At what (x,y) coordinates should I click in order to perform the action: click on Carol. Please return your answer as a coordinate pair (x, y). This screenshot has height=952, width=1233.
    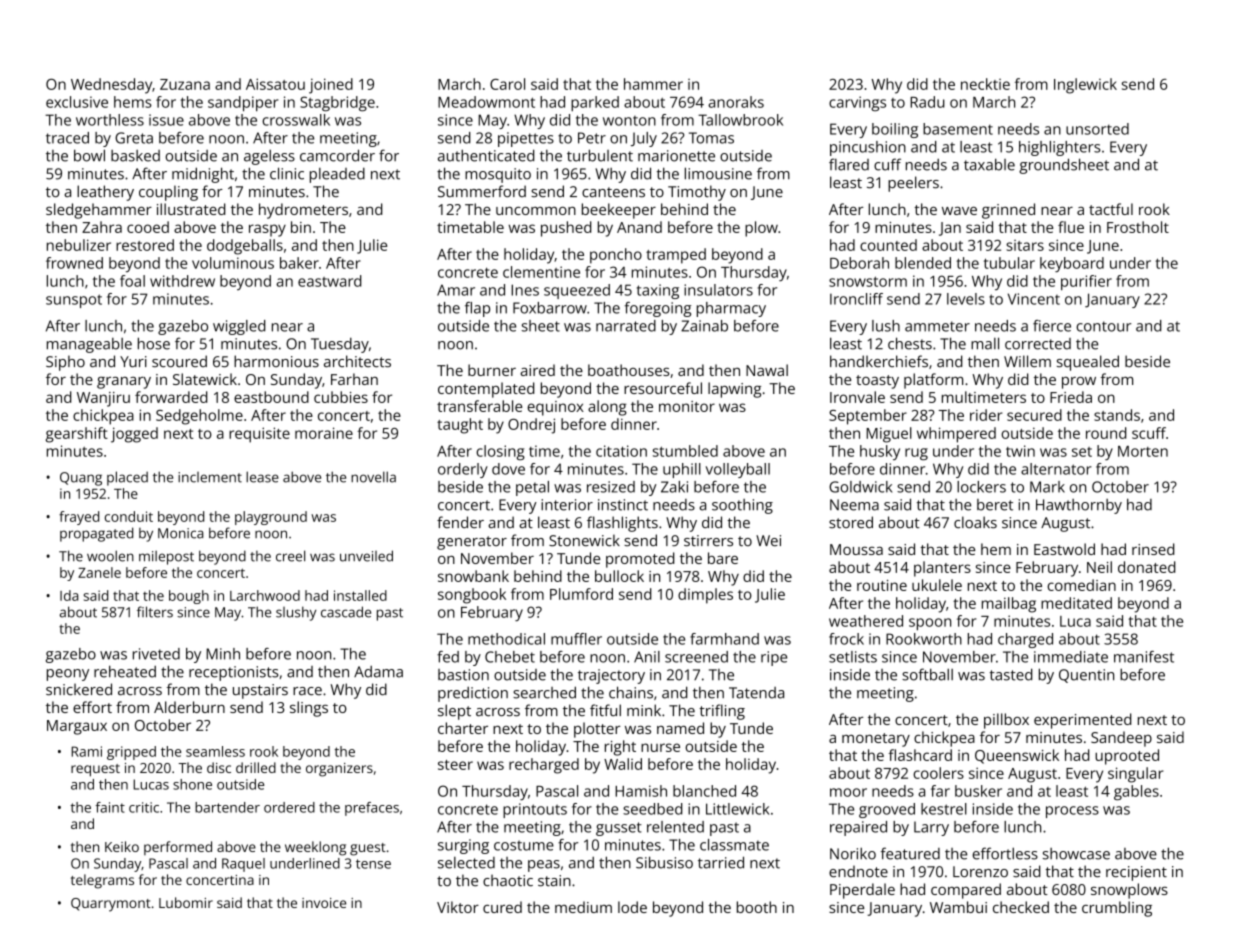
    Looking at the image, I should click on (507, 84).
